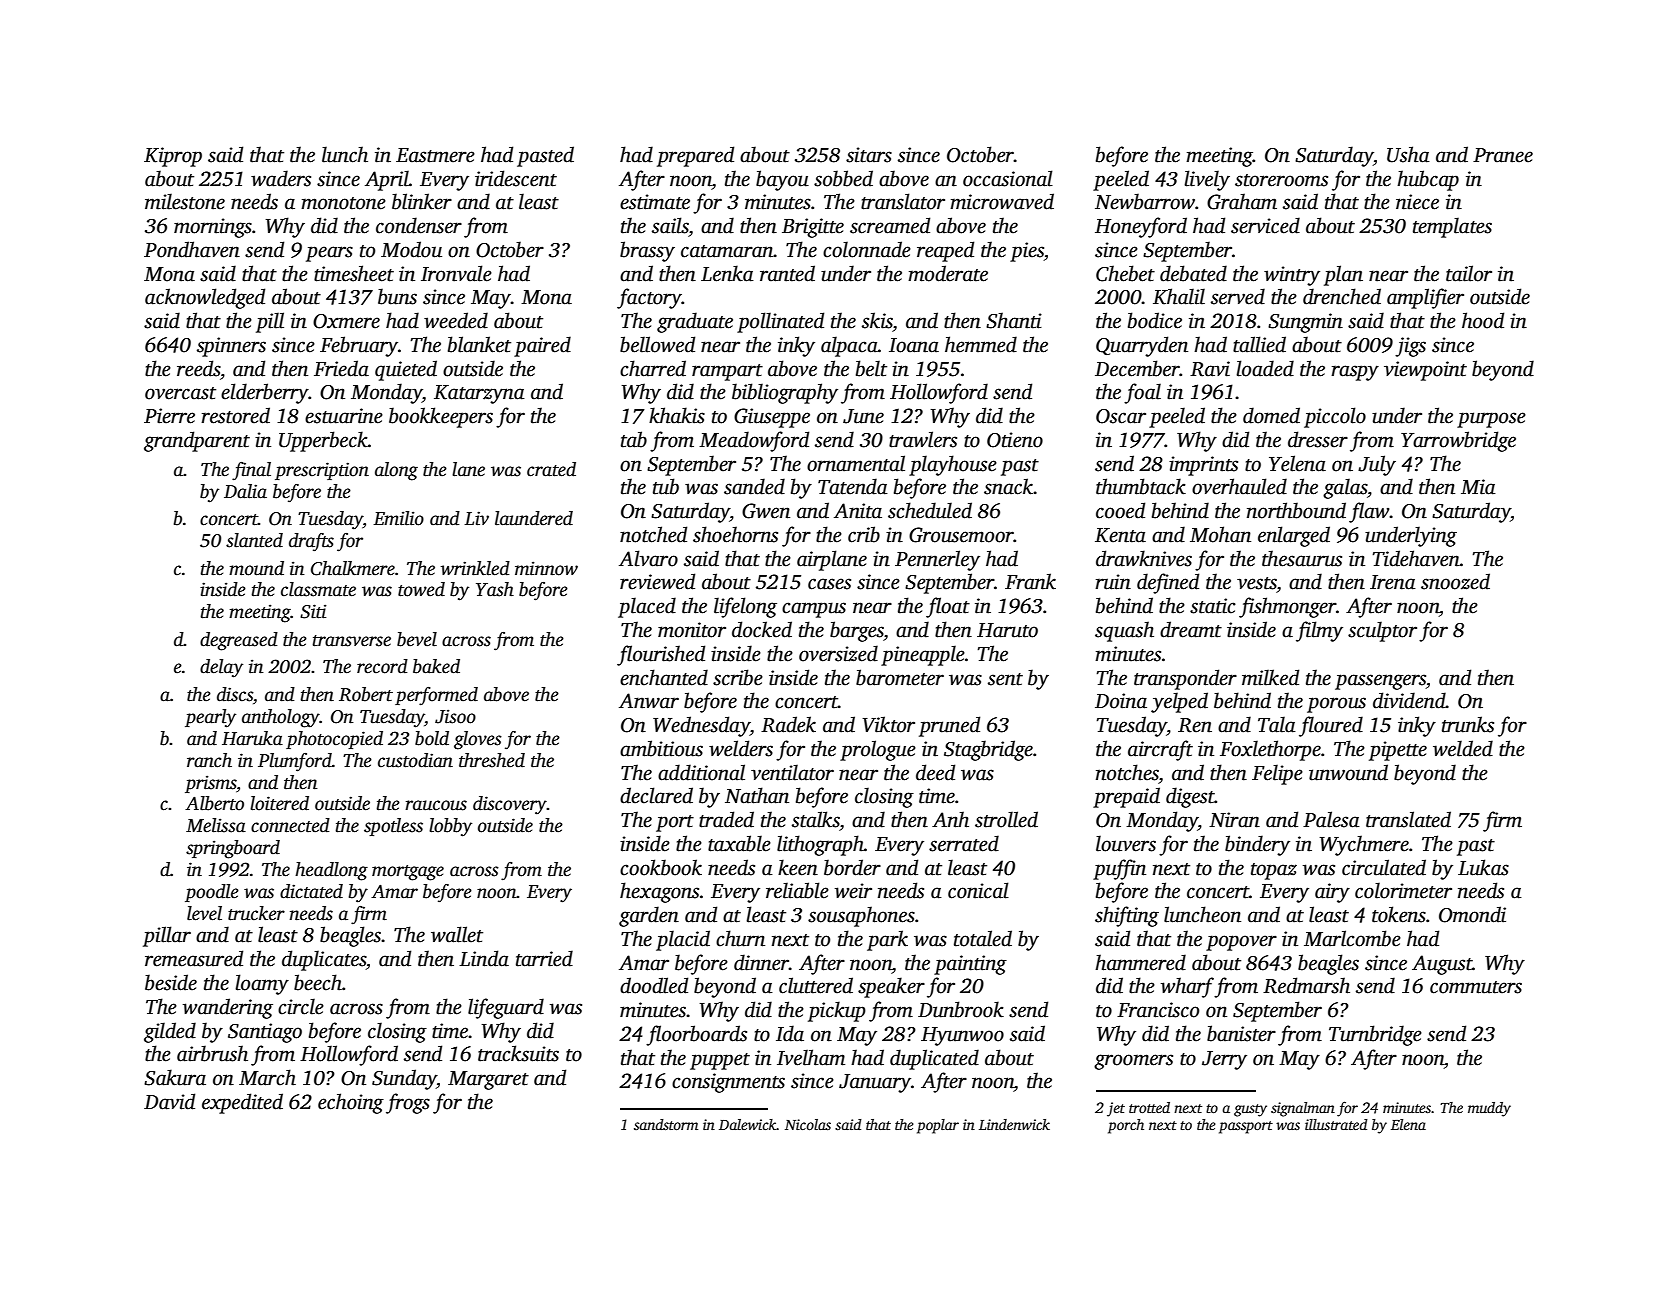  I want to click on unwound, so click(1348, 772).
